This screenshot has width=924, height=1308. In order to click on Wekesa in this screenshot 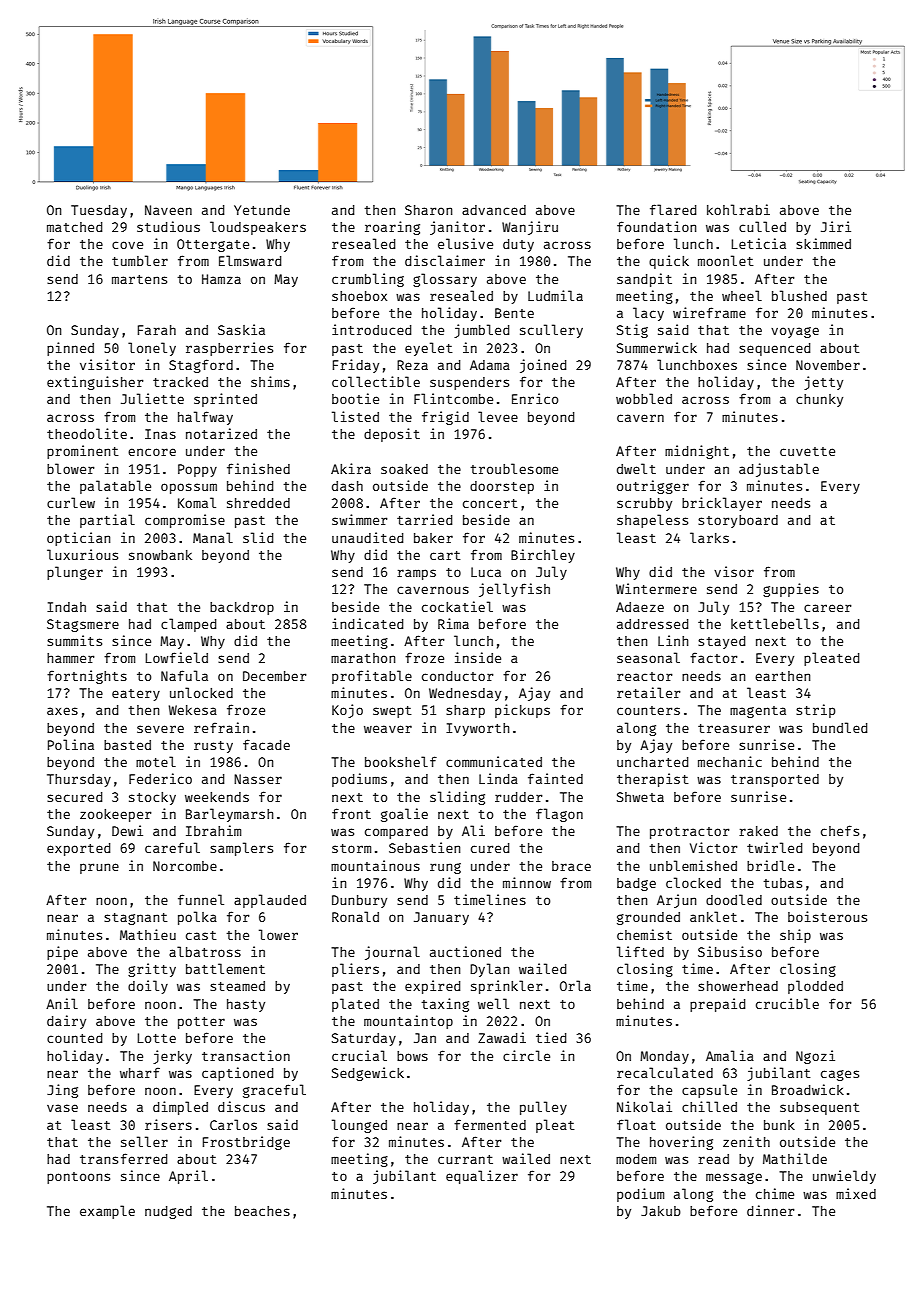, I will do `click(193, 710)`.
